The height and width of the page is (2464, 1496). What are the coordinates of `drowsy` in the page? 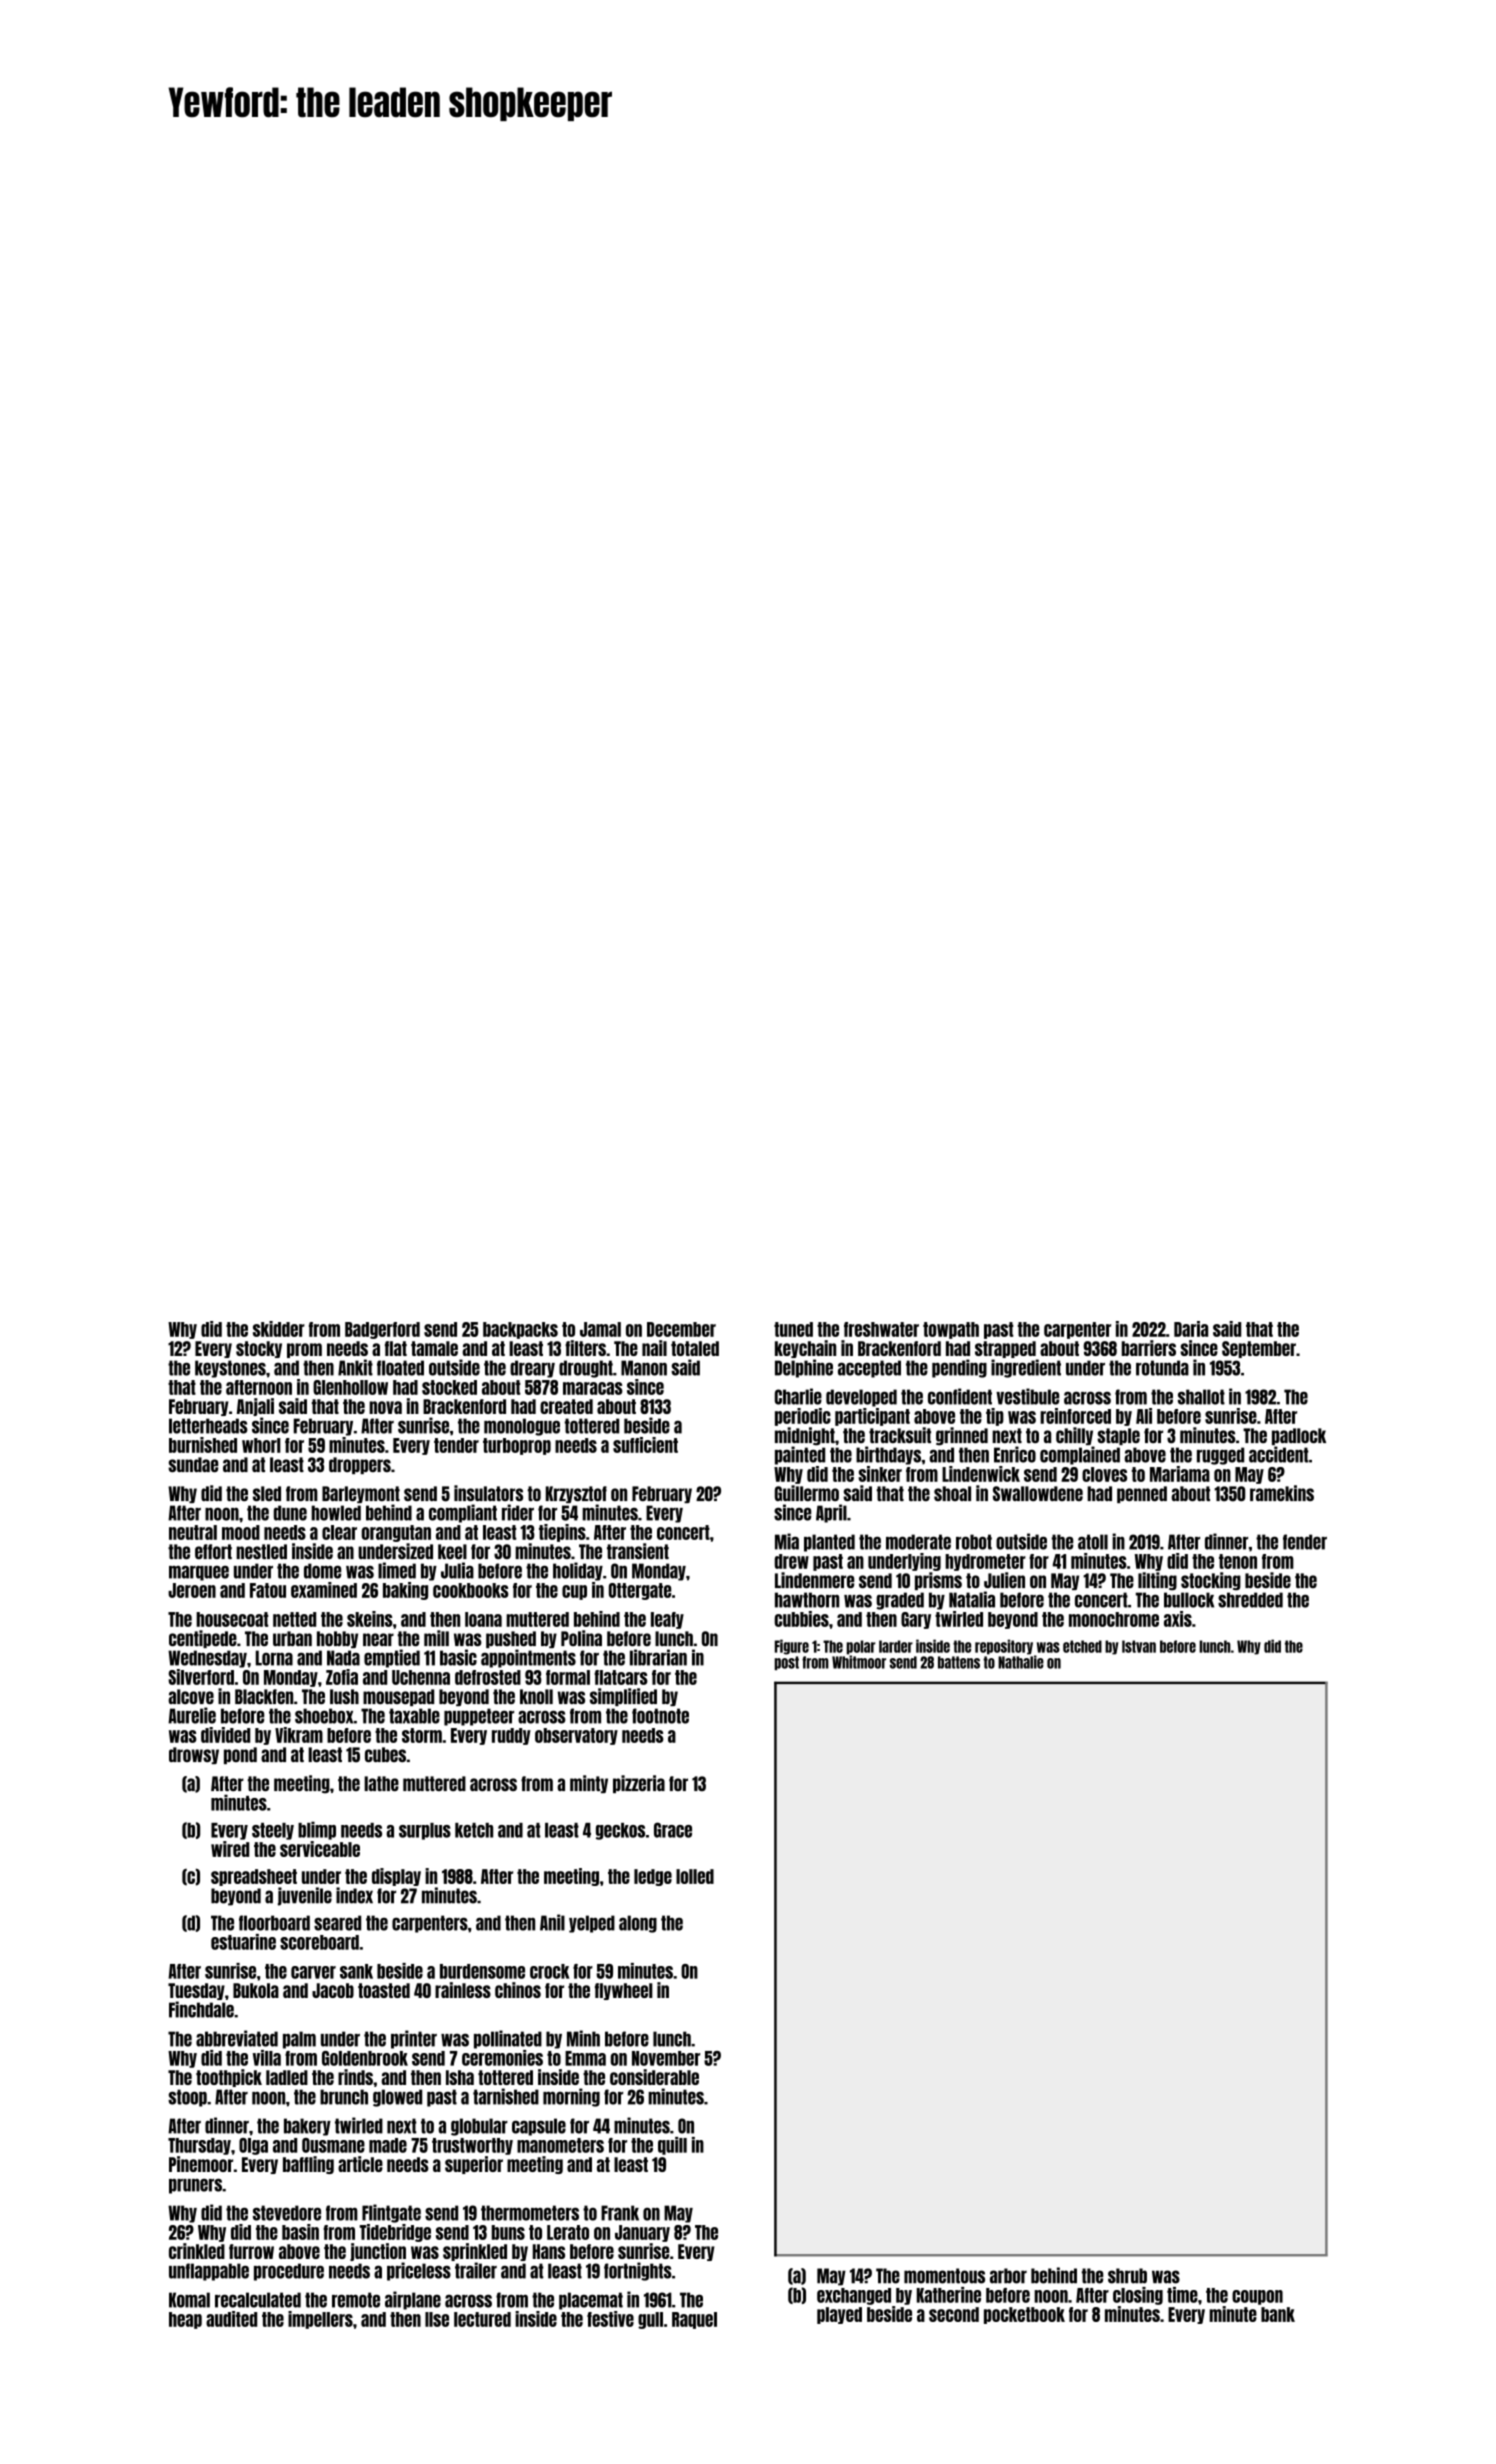 It's located at (194, 1755).
